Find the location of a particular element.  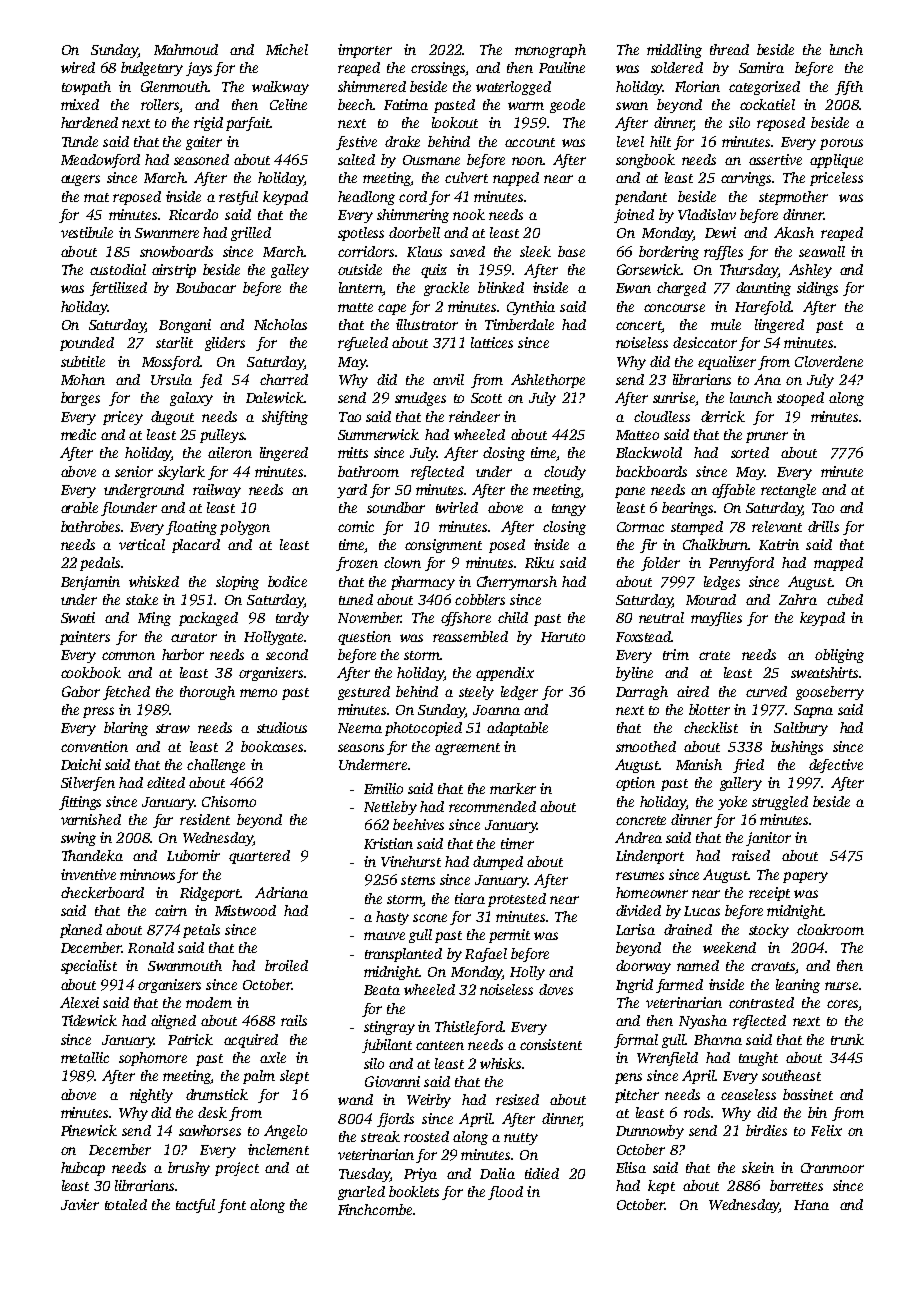

lattices is located at coordinates (492, 342).
